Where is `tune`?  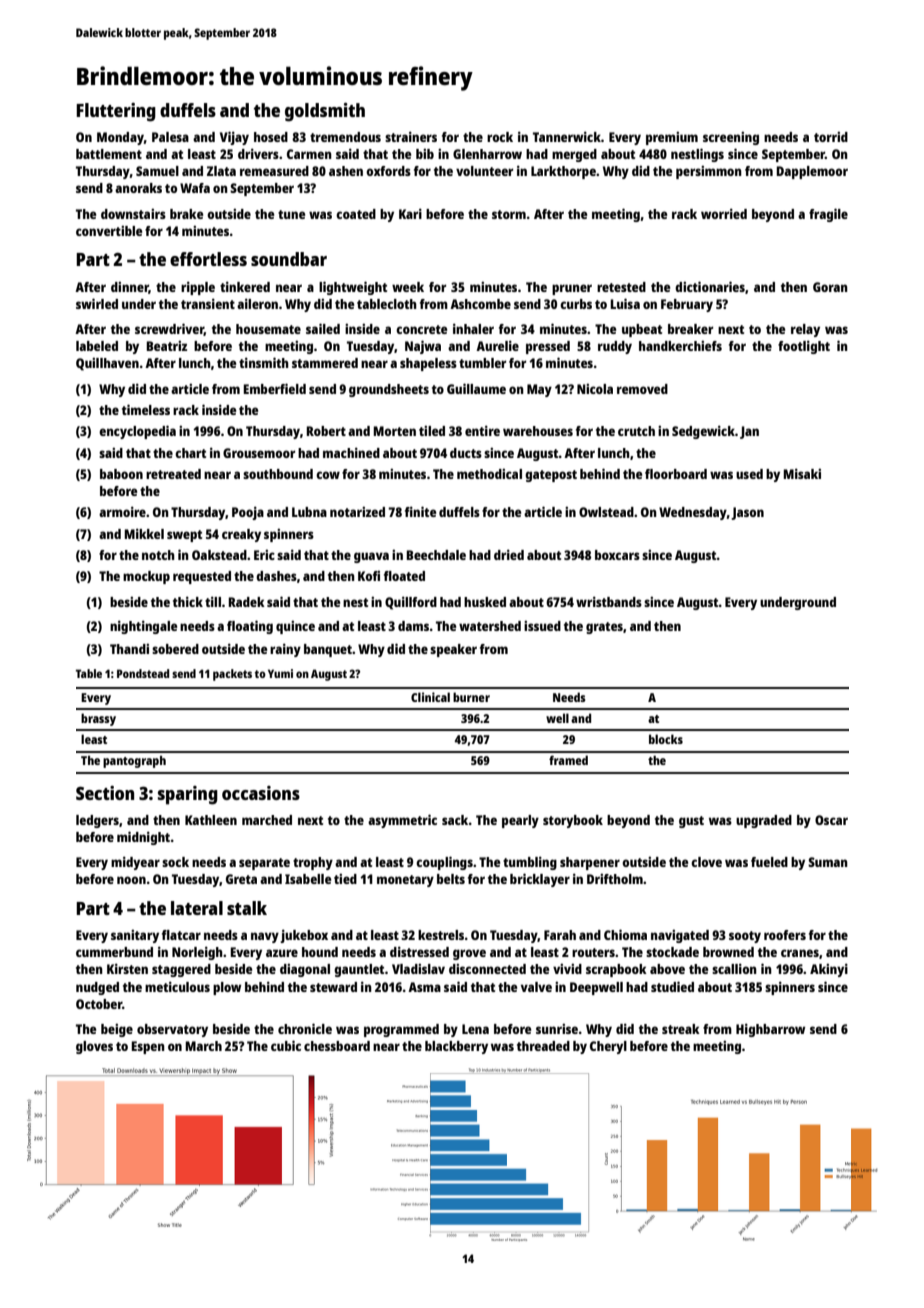
tune is located at coordinates (291, 214).
